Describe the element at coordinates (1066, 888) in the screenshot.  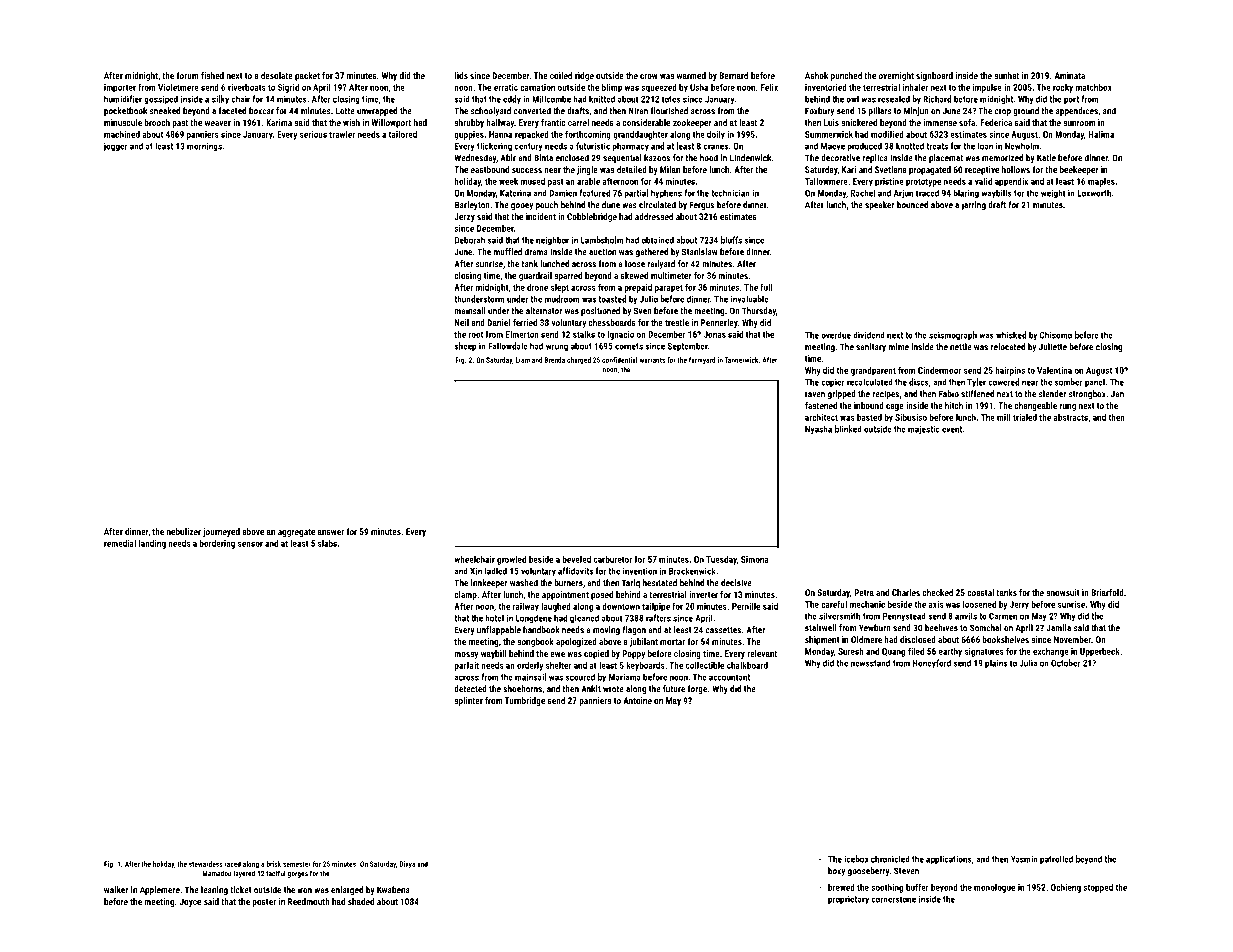
I see `Ochieng` at that location.
